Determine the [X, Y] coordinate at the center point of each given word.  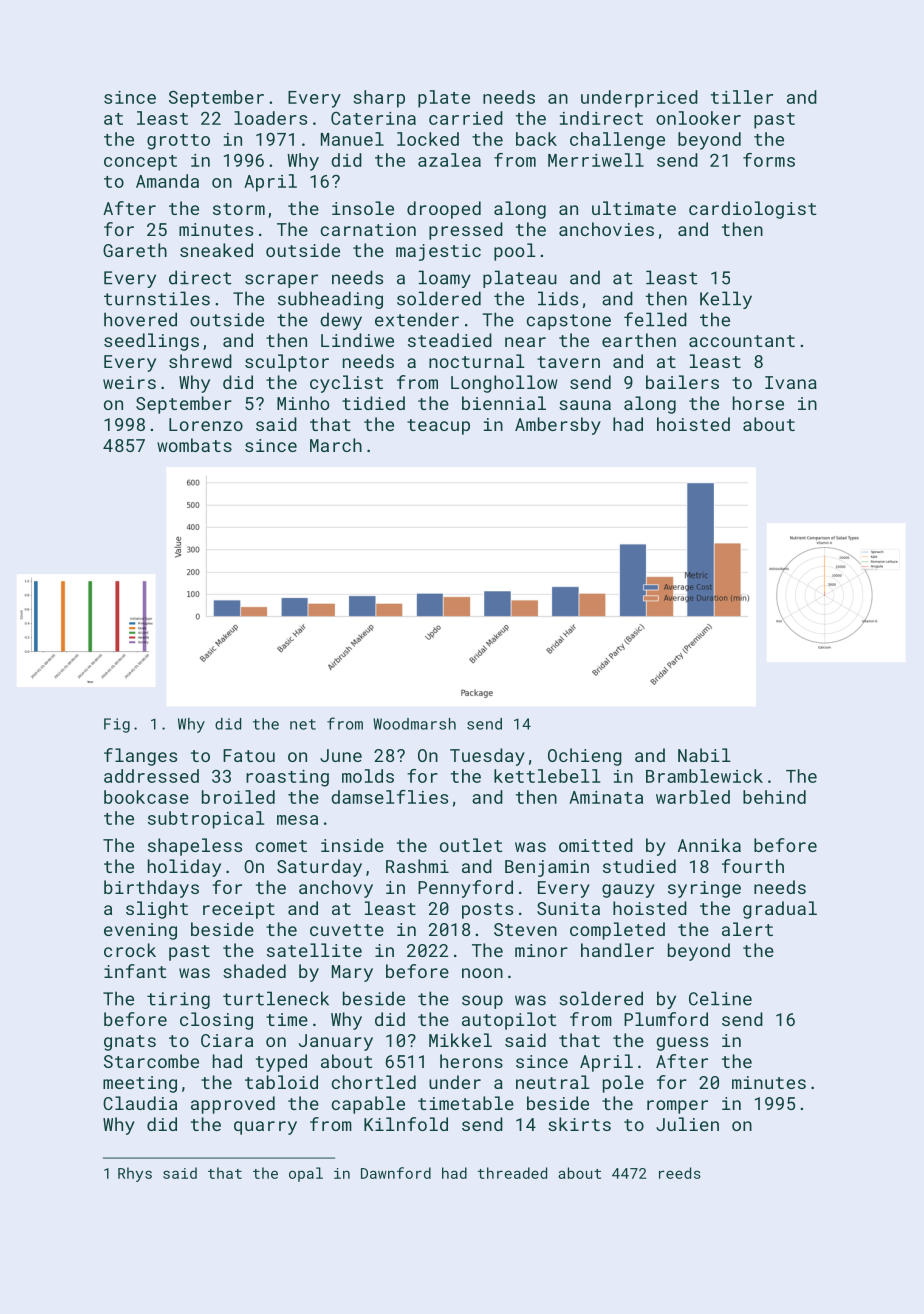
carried [466, 118]
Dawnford [396, 1173]
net [303, 724]
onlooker [698, 118]
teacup [438, 427]
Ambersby [558, 426]
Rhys [135, 1174]
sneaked [216, 250]
